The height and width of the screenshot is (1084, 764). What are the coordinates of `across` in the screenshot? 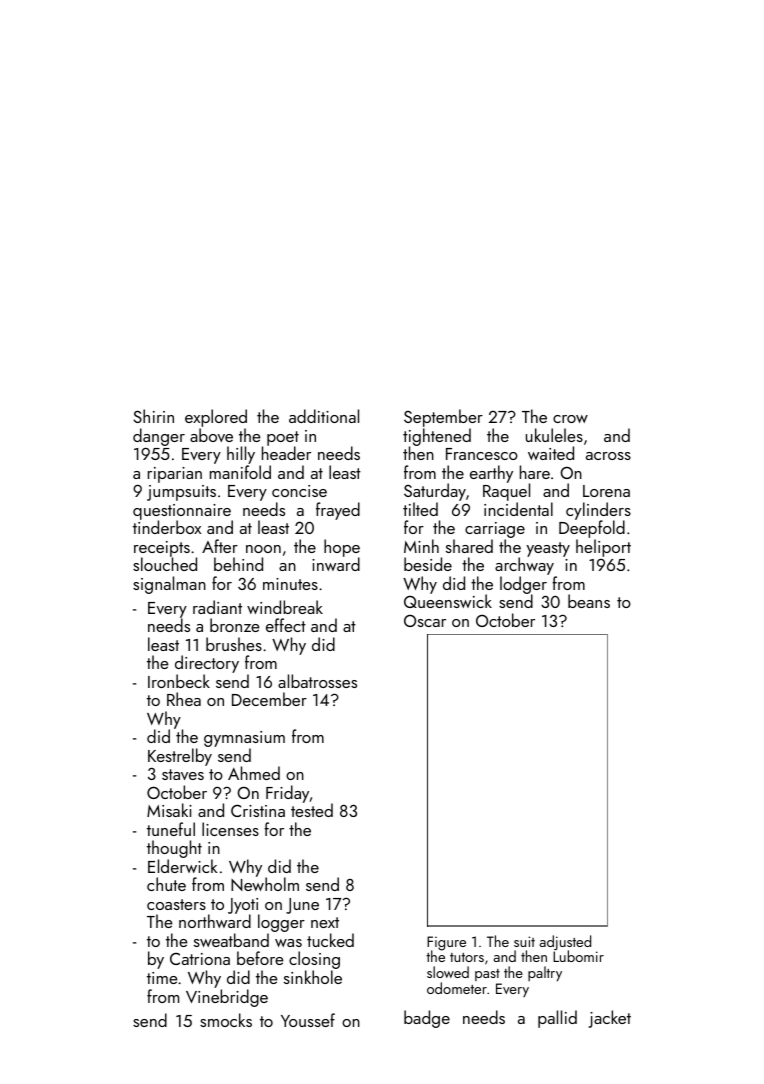 It's located at (608, 456).
